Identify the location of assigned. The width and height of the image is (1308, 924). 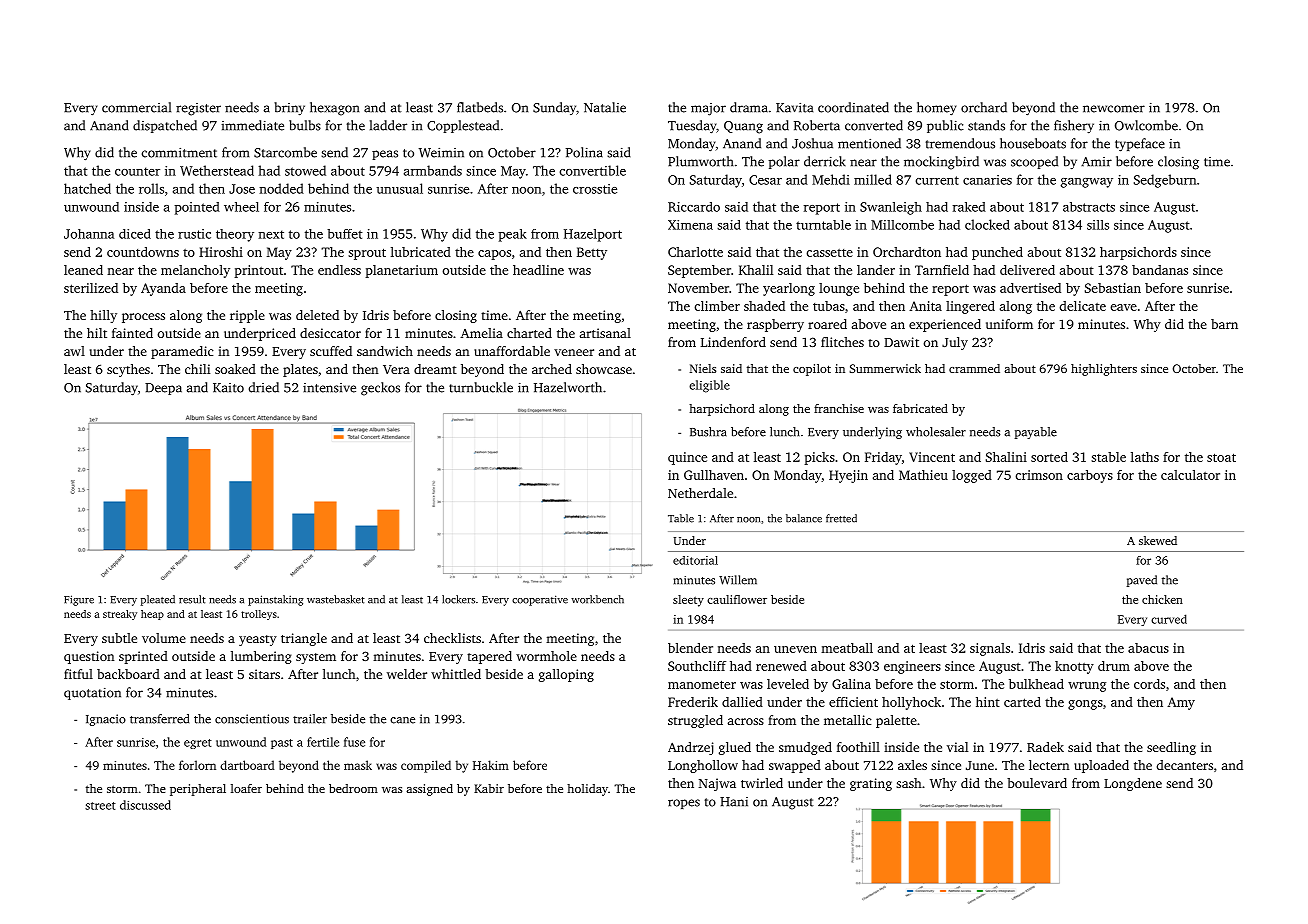
(429, 790).
